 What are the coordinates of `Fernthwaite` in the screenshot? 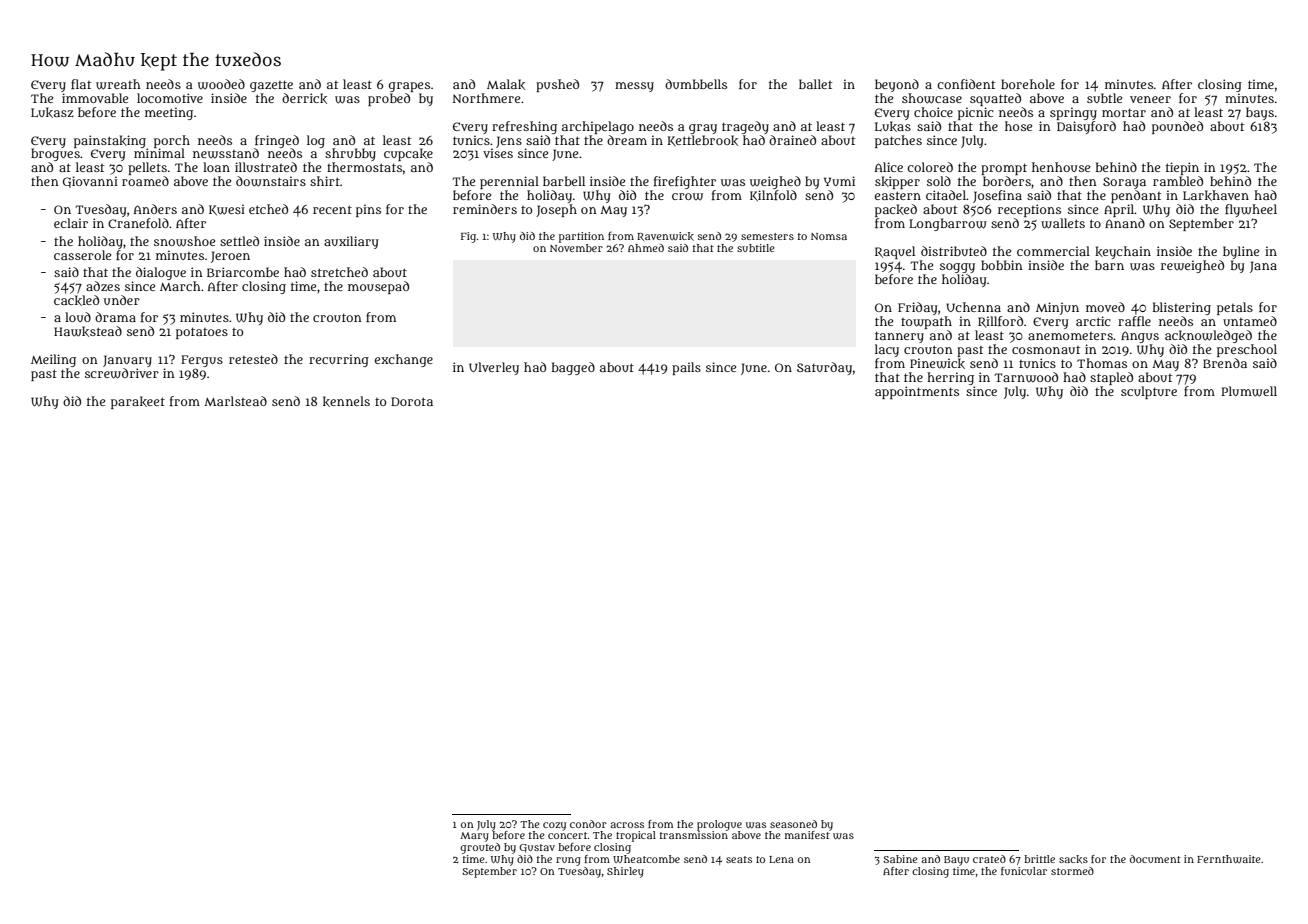 It's located at (1229, 859).
